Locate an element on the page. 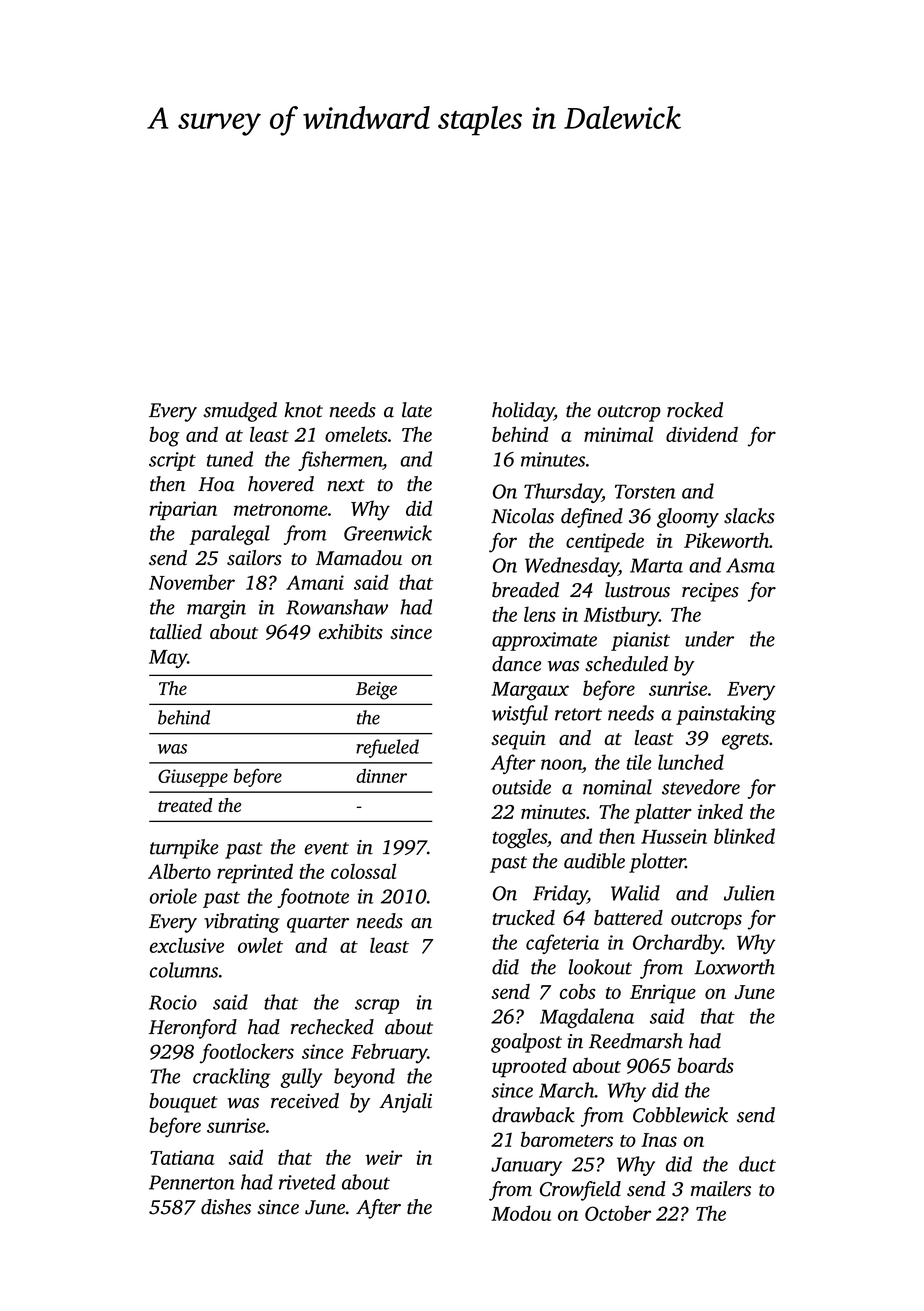 This image has width=924, height=1311. smudged is located at coordinates (240, 412).
